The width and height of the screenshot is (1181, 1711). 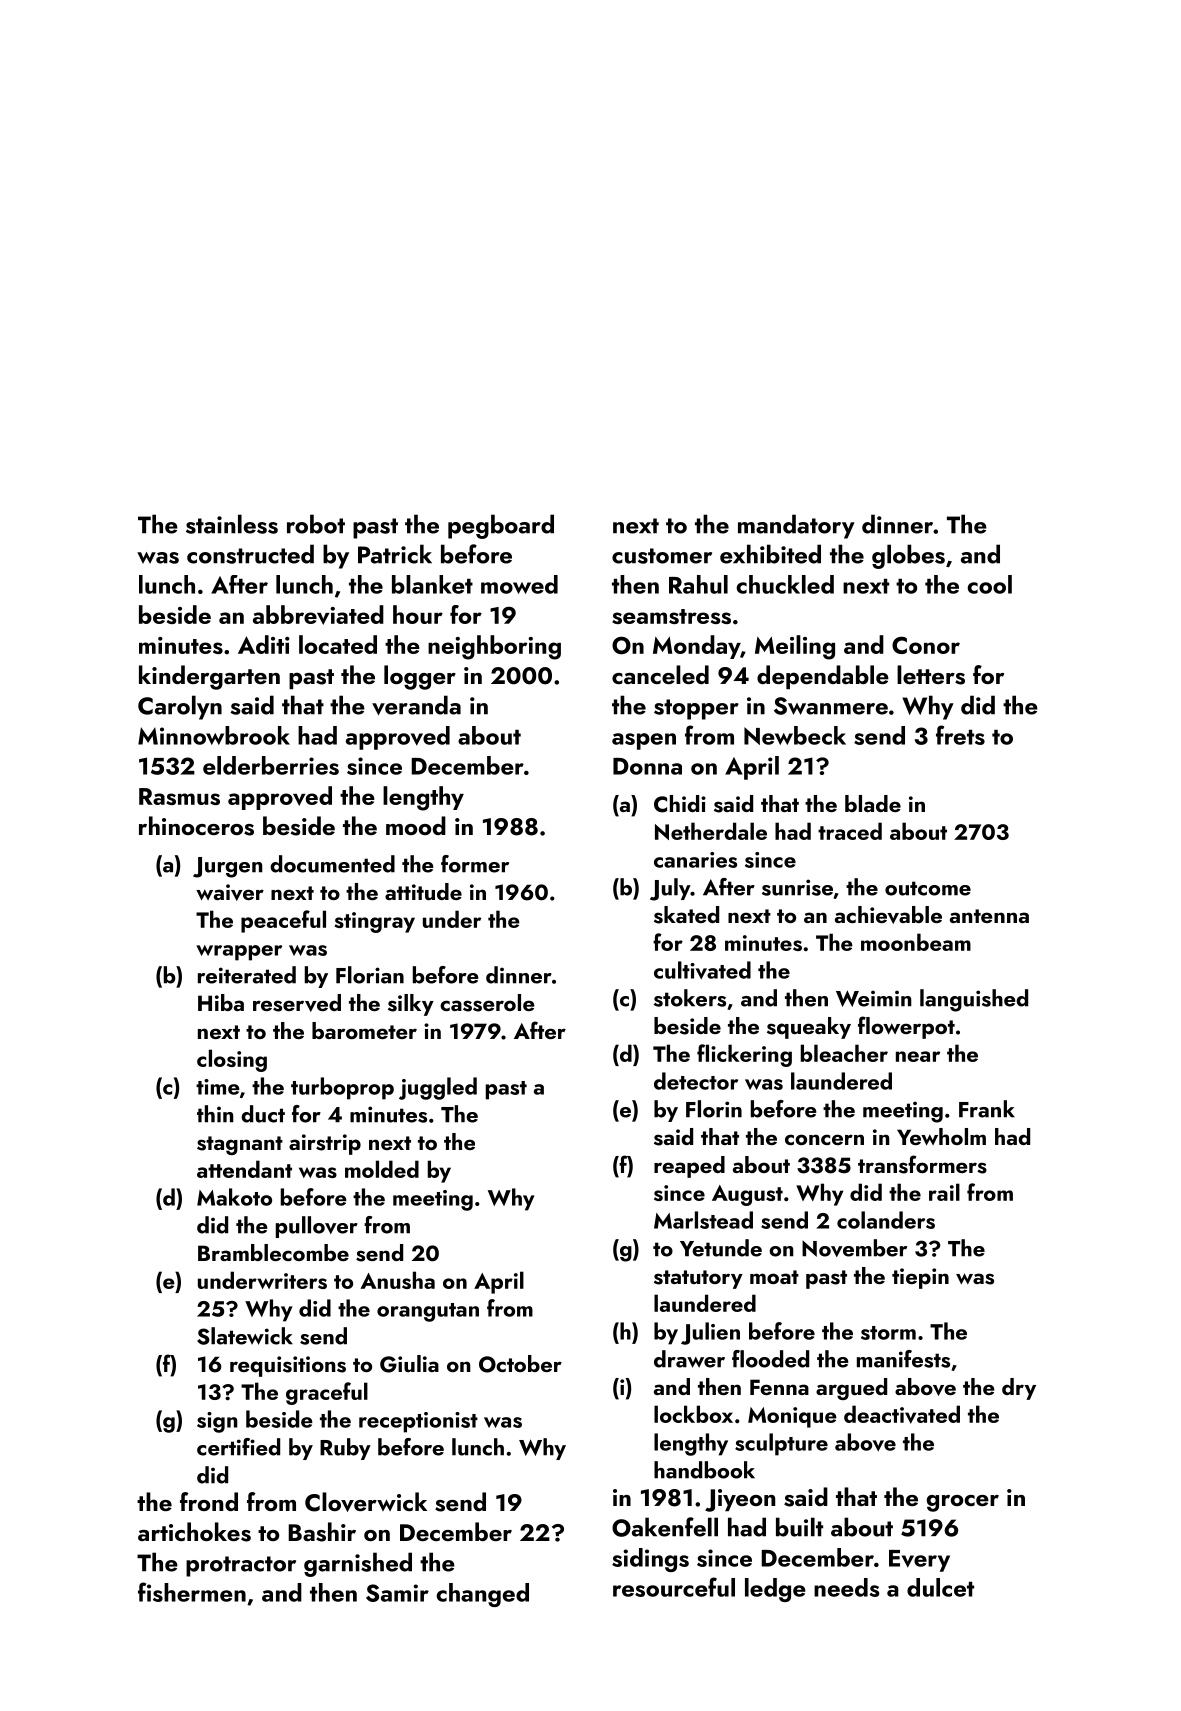 I want to click on pegboard, so click(x=501, y=526).
